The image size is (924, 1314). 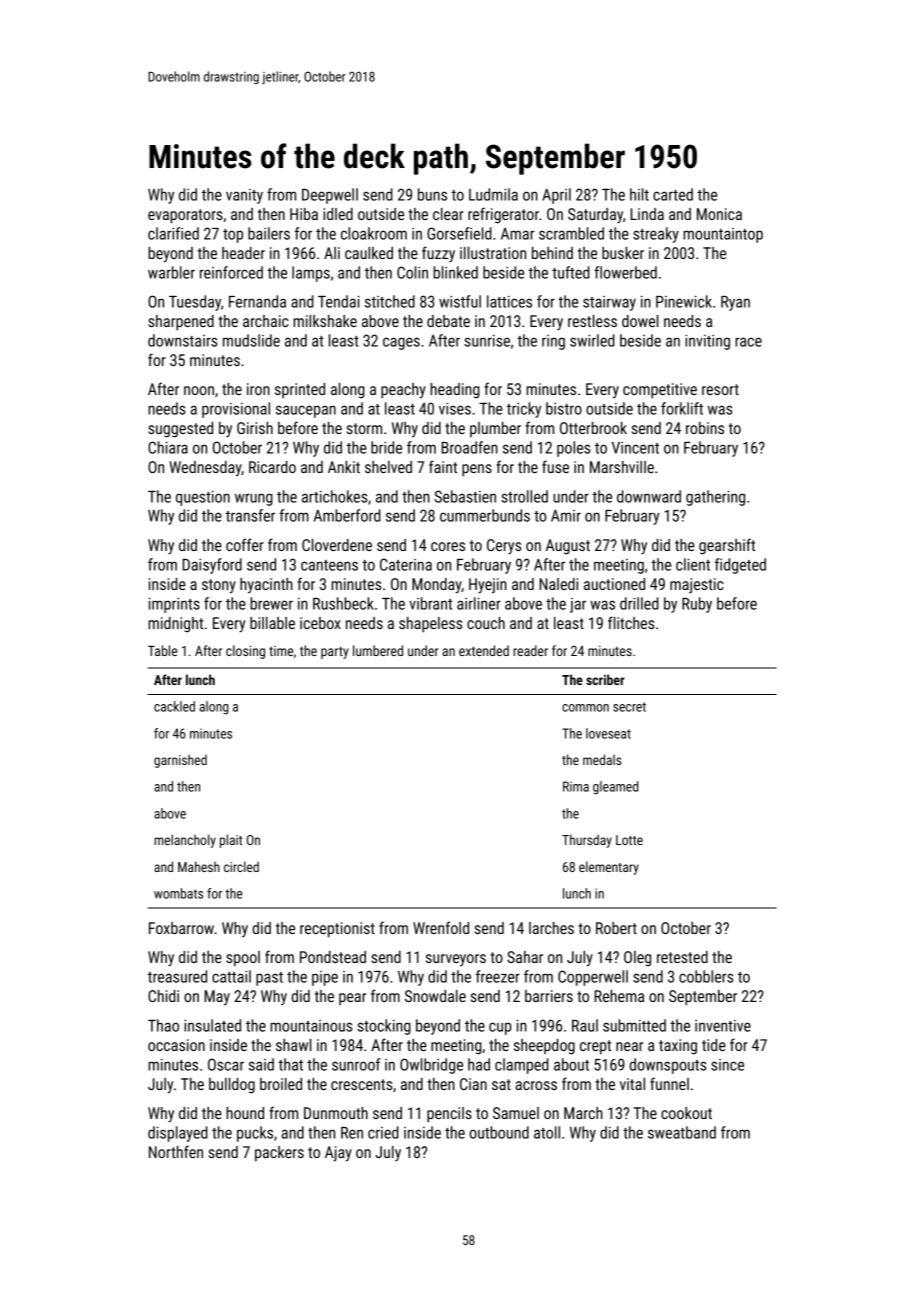 What do you see at coordinates (241, 866) in the screenshot?
I see `circled` at bounding box center [241, 866].
